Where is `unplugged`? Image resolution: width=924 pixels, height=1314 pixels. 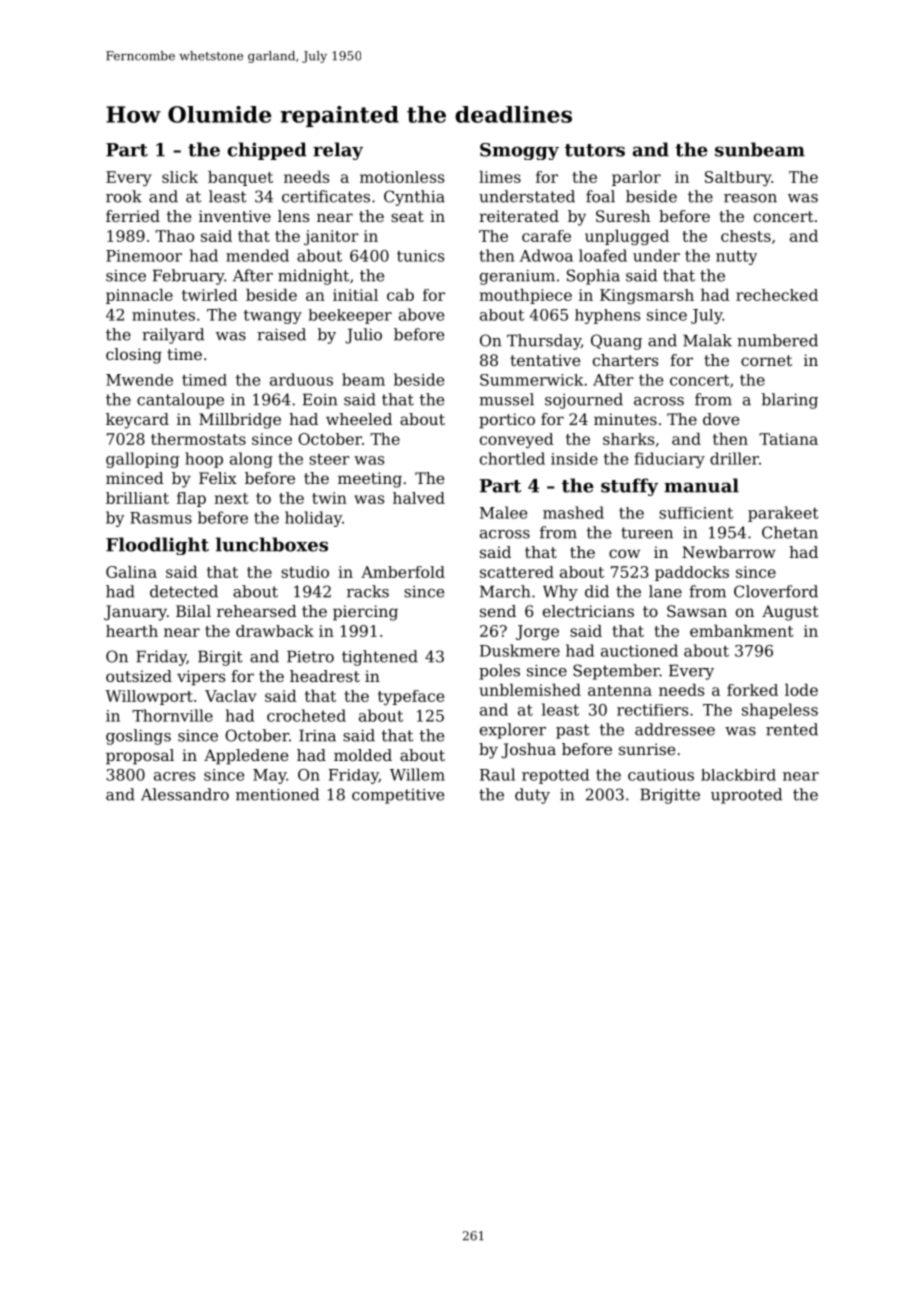 unplugged is located at coordinates (627, 237).
